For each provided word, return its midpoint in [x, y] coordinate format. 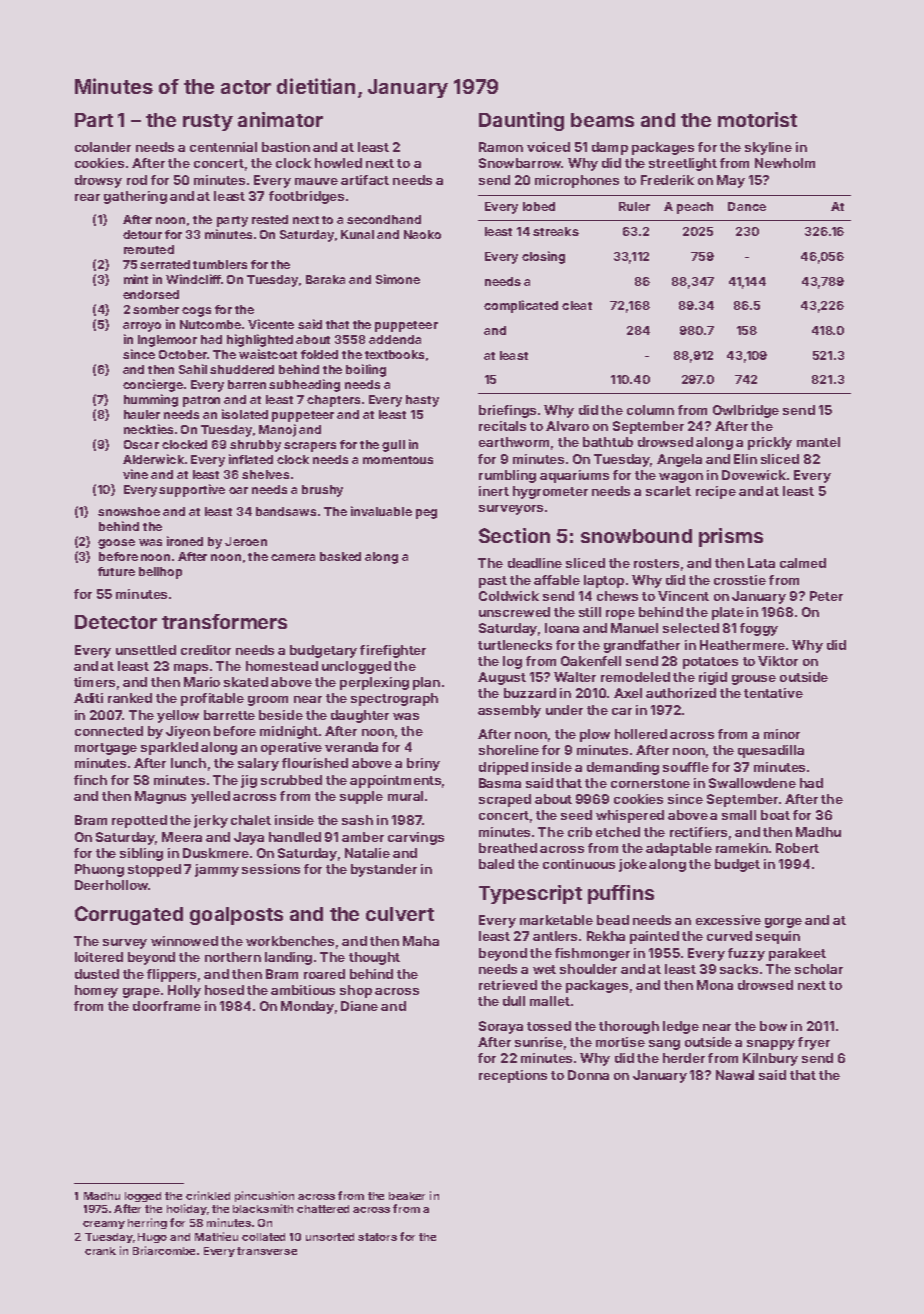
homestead [282, 666]
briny [423, 764]
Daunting [521, 121]
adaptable [679, 849]
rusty [208, 122]
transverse [267, 1251]
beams [602, 120]
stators [377, 1237]
